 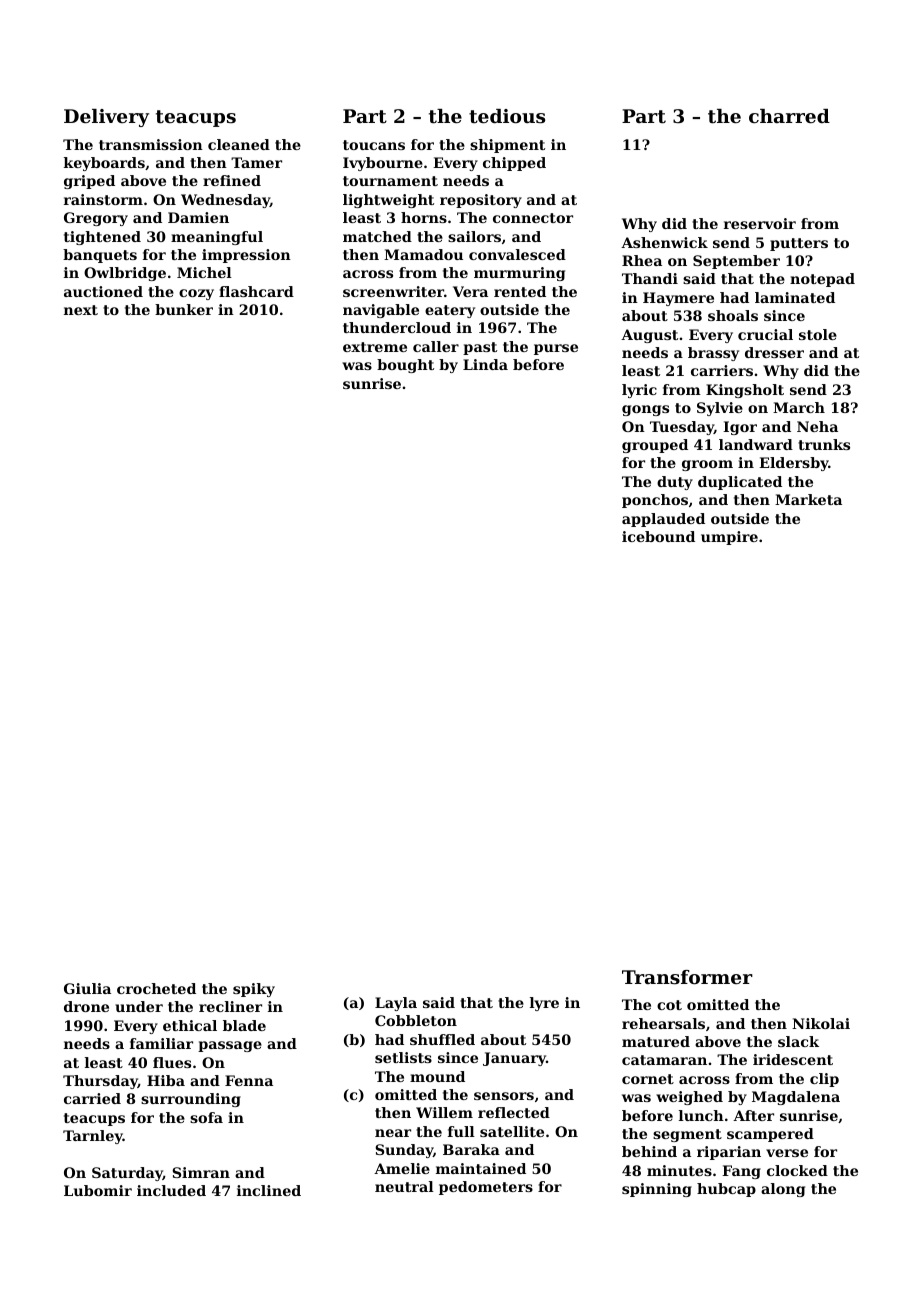 I want to click on Giulia, so click(x=87, y=988).
